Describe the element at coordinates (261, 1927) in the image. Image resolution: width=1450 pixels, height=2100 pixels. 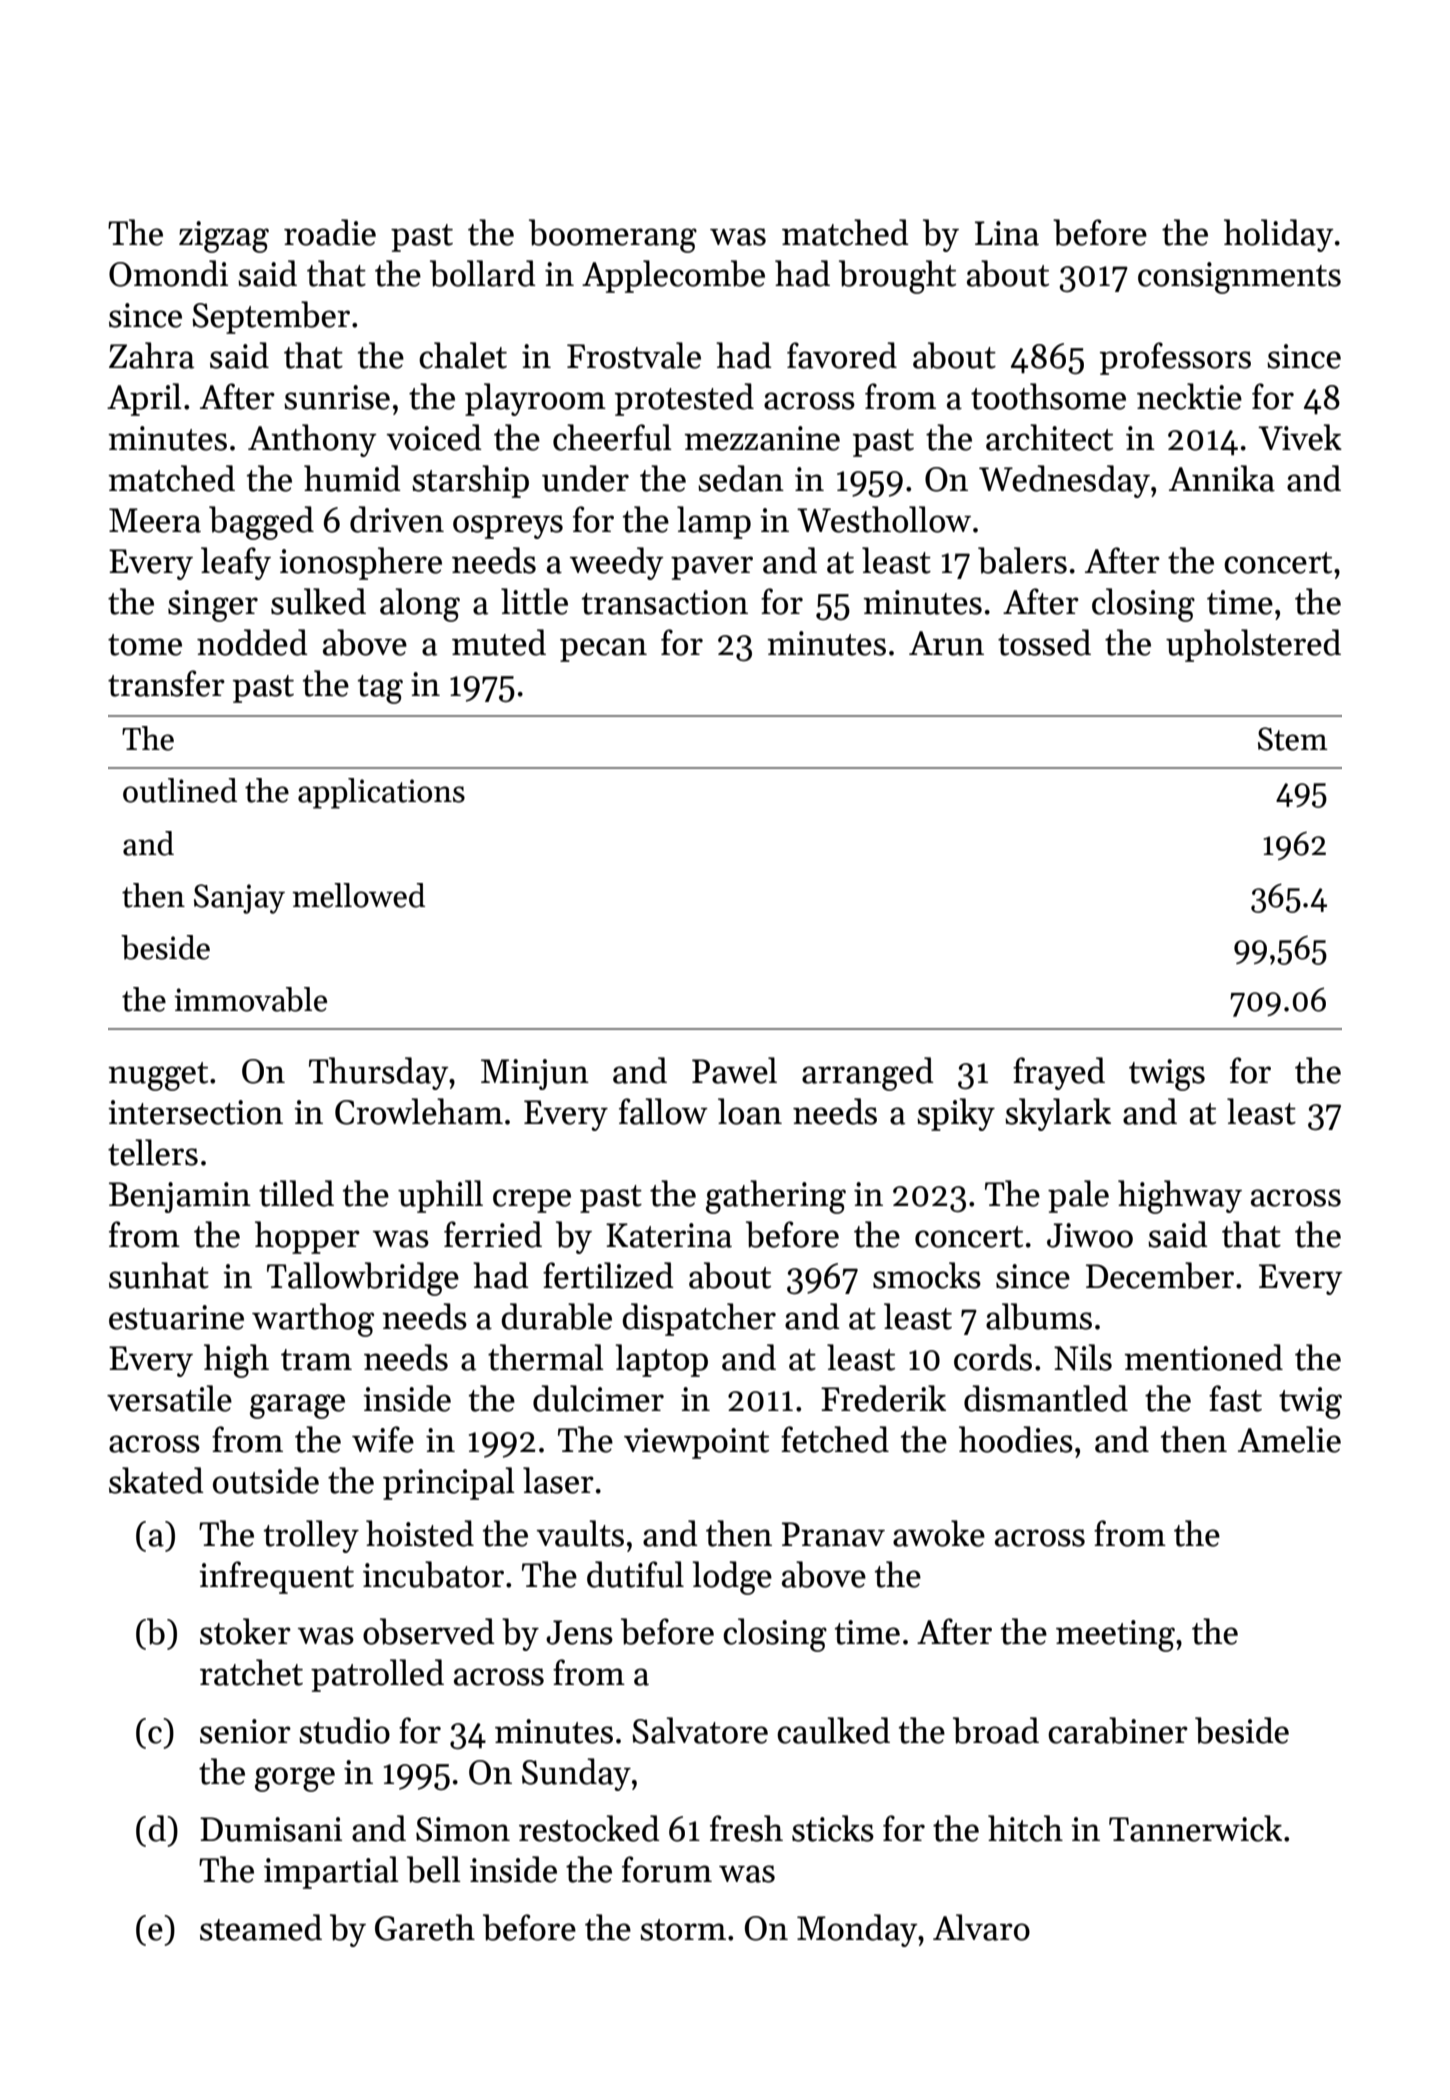
I see `steamed` at that location.
